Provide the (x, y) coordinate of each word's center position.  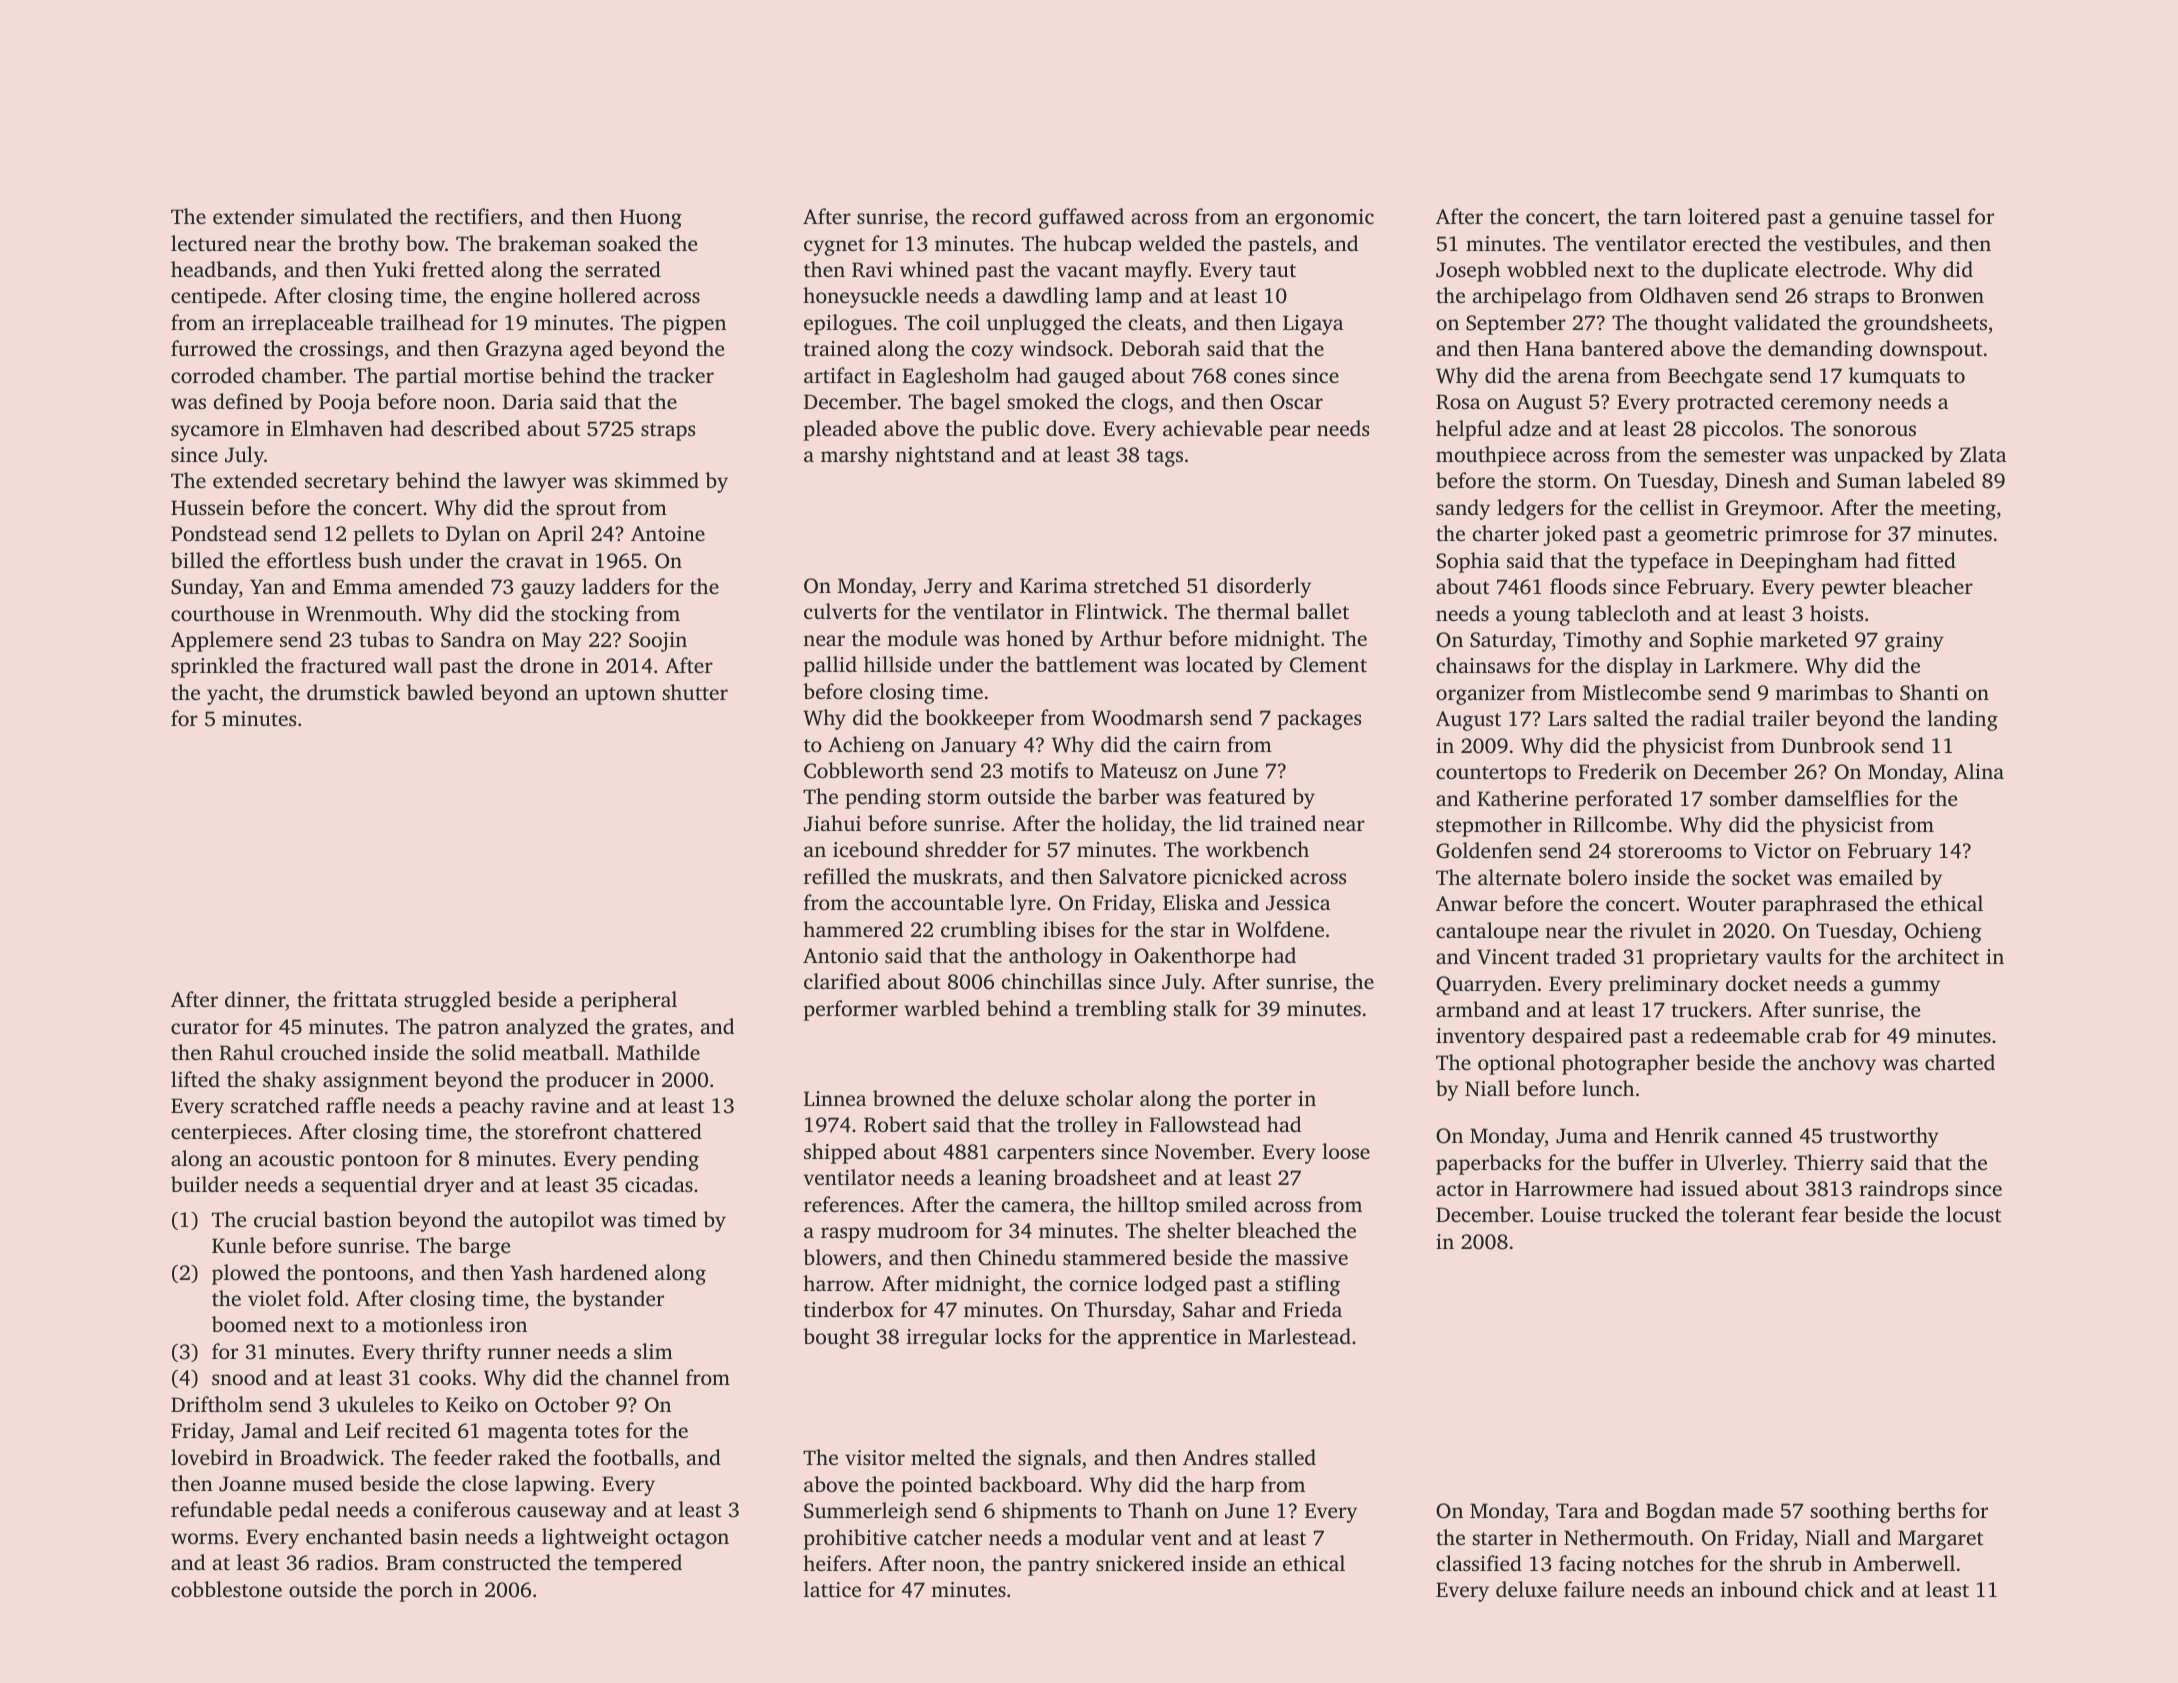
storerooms (1670, 851)
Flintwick (1119, 611)
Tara (1577, 1510)
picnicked (1238, 878)
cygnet (834, 247)
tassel (1935, 216)
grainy (1914, 642)
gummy (1905, 988)
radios (344, 1562)
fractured (343, 665)
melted (943, 1457)
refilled (837, 876)
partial (426, 377)
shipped (840, 1153)
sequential (369, 1186)
